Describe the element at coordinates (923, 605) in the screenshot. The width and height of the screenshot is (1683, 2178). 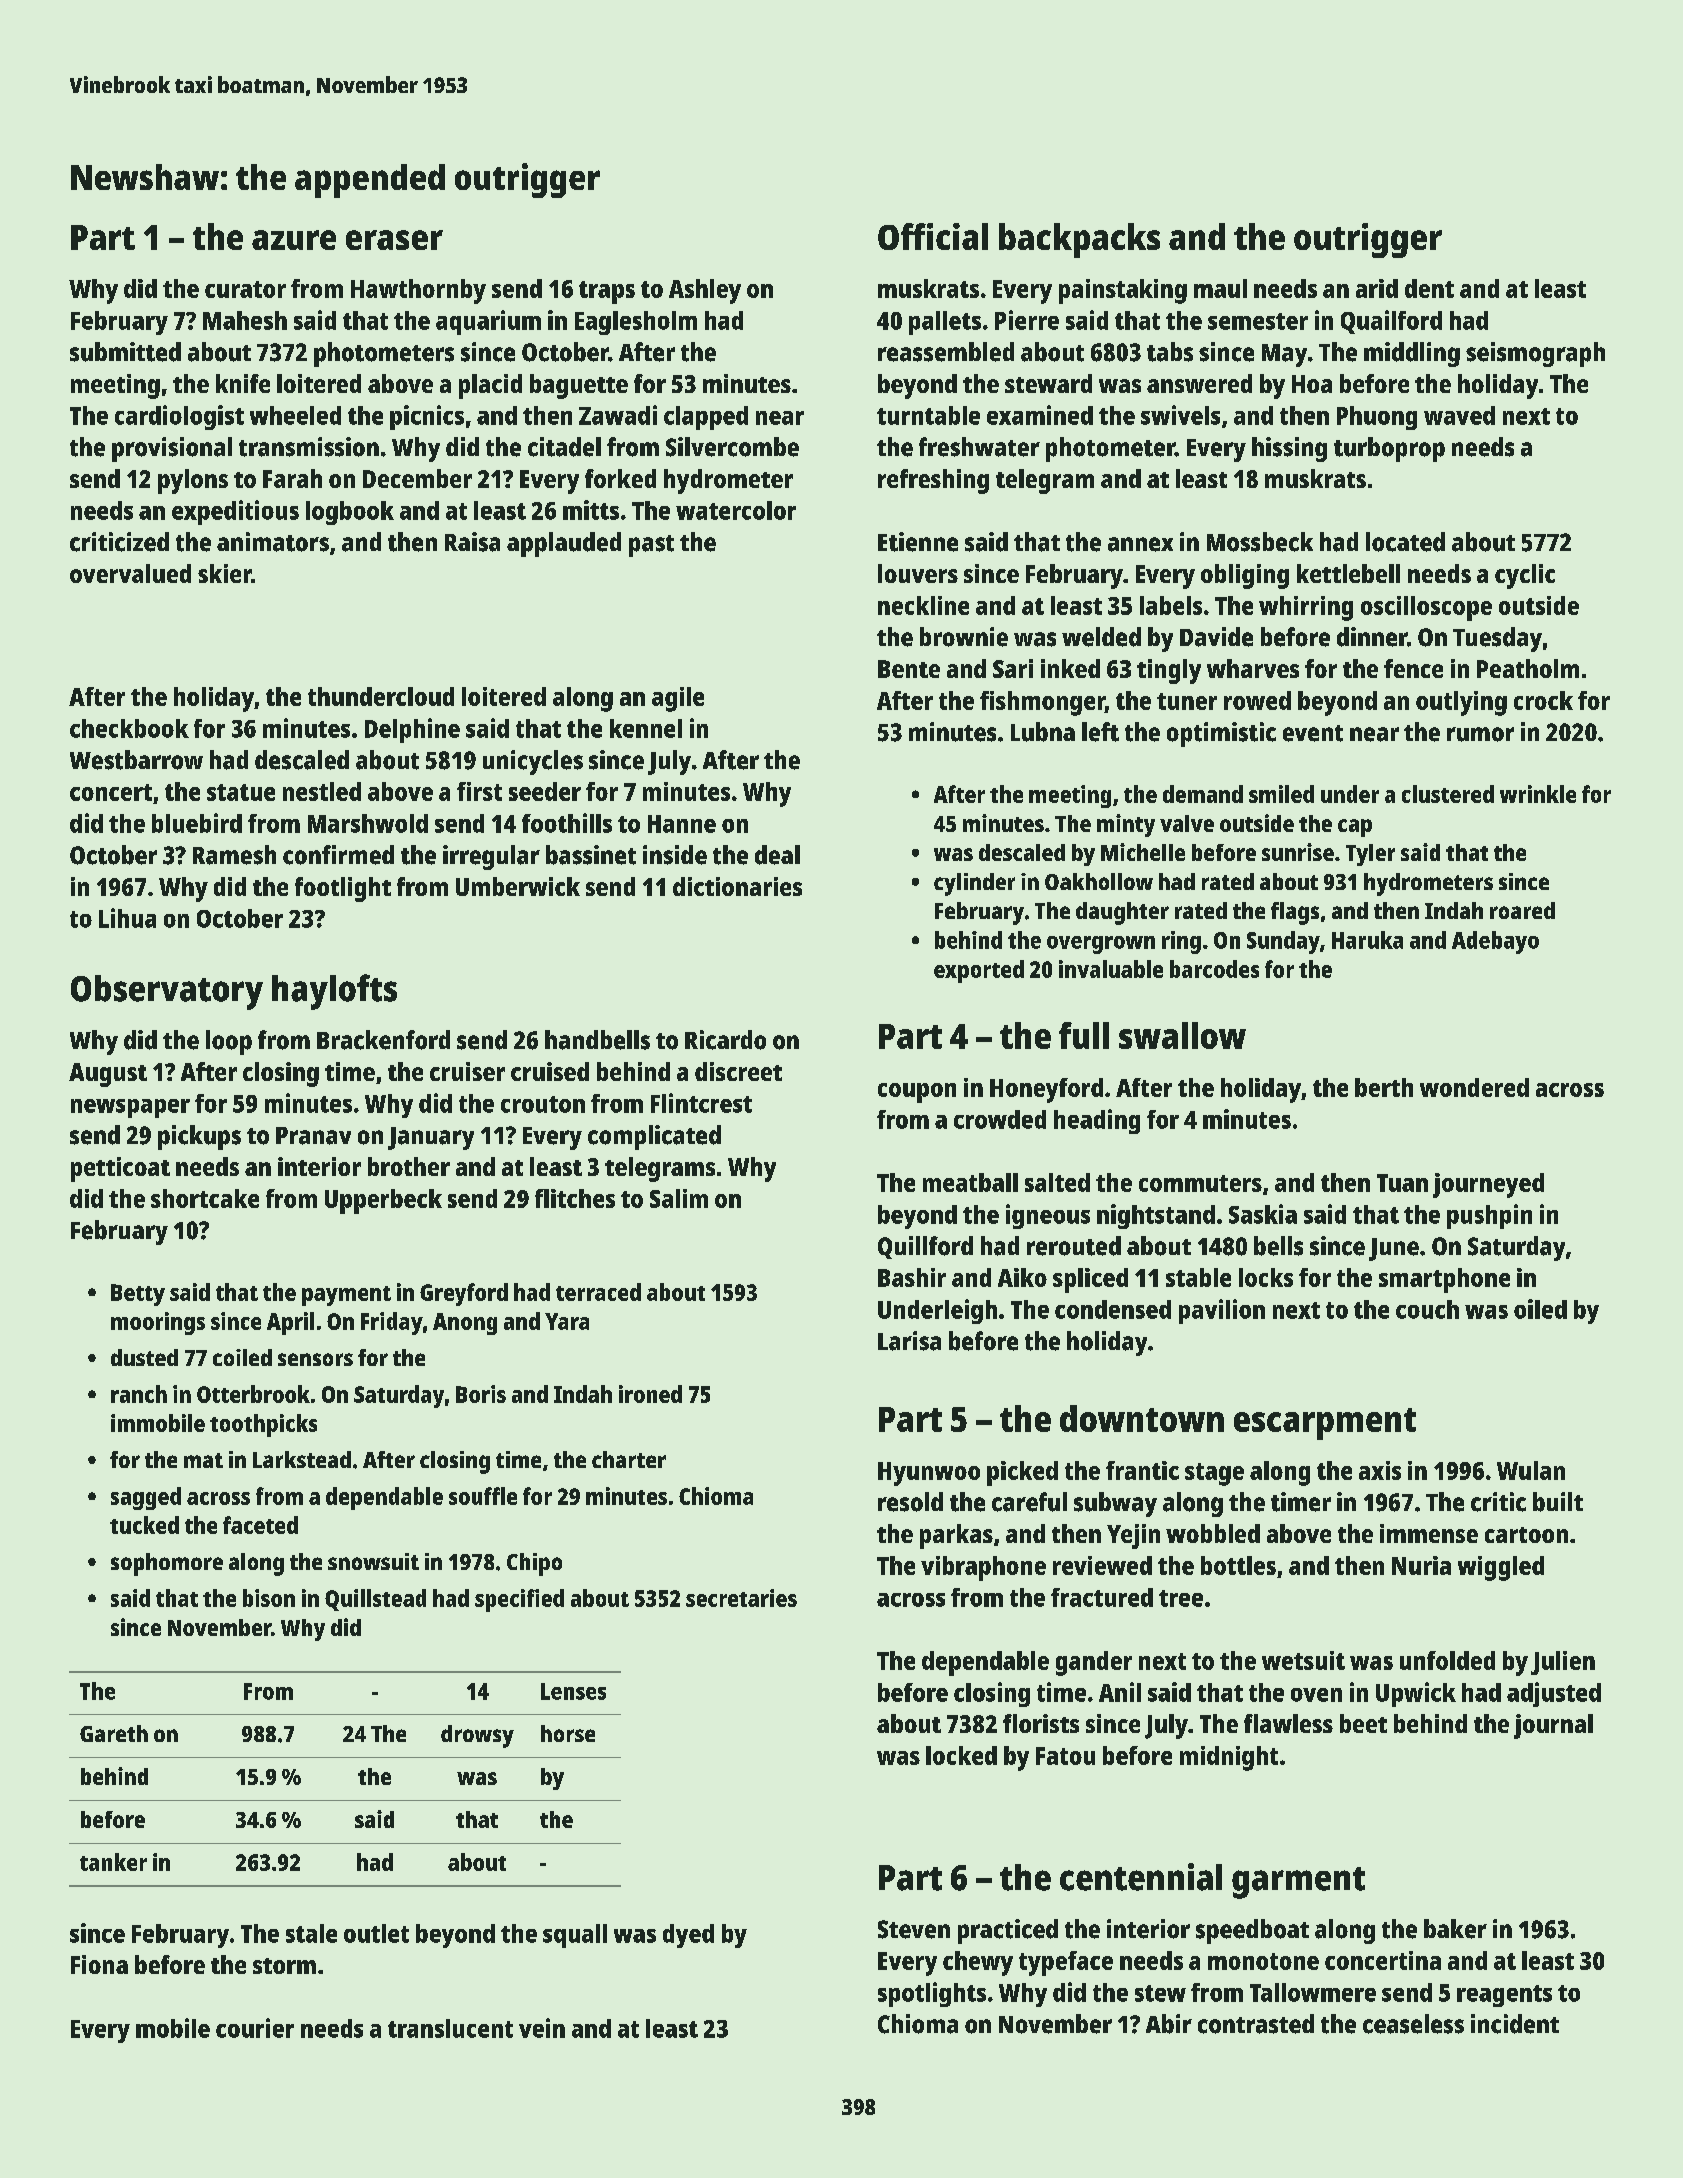
I see `neckline` at that location.
